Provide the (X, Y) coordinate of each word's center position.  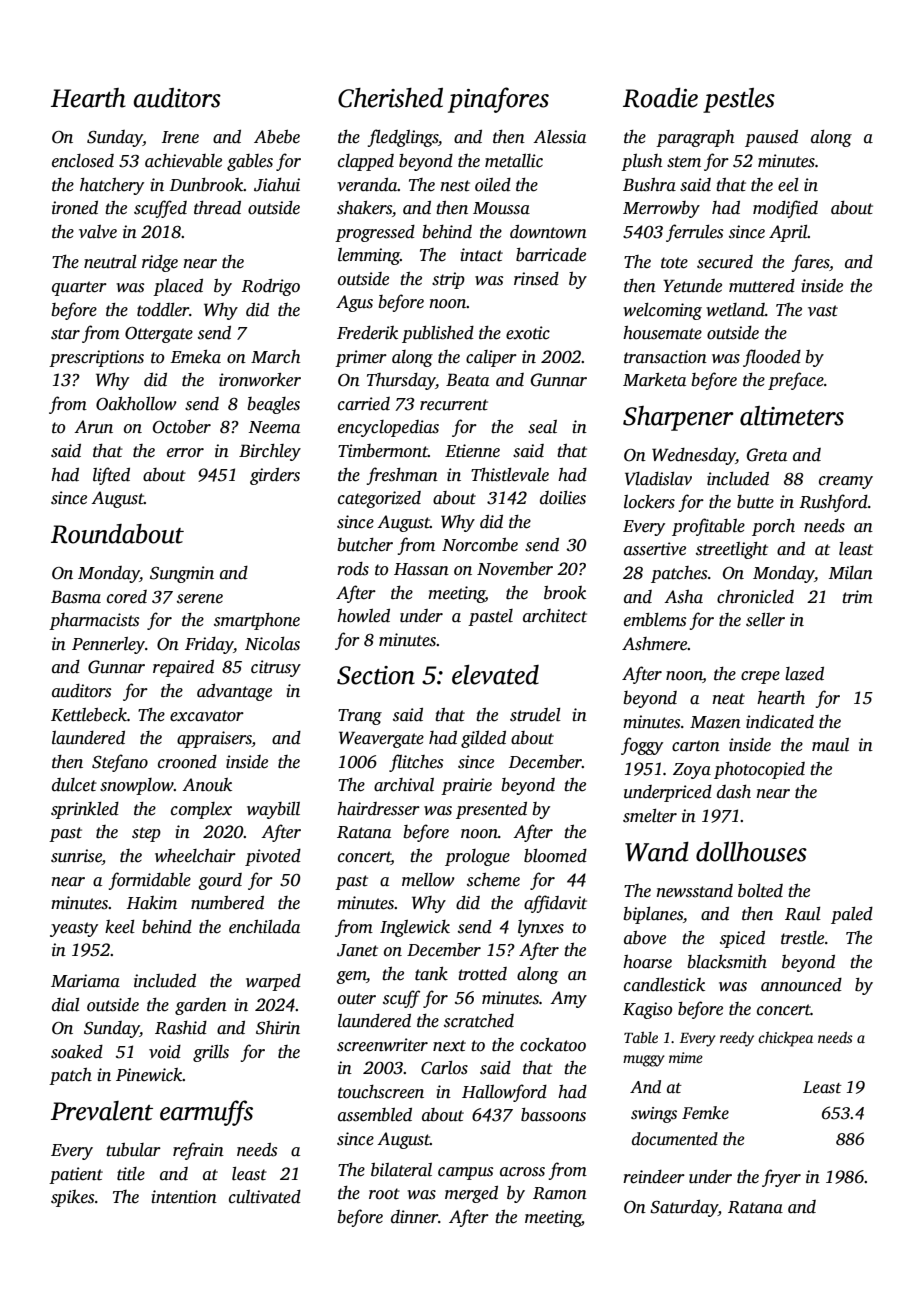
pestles (739, 100)
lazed (804, 674)
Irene (180, 137)
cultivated (265, 1197)
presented (491, 810)
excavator (207, 716)
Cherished (390, 98)
